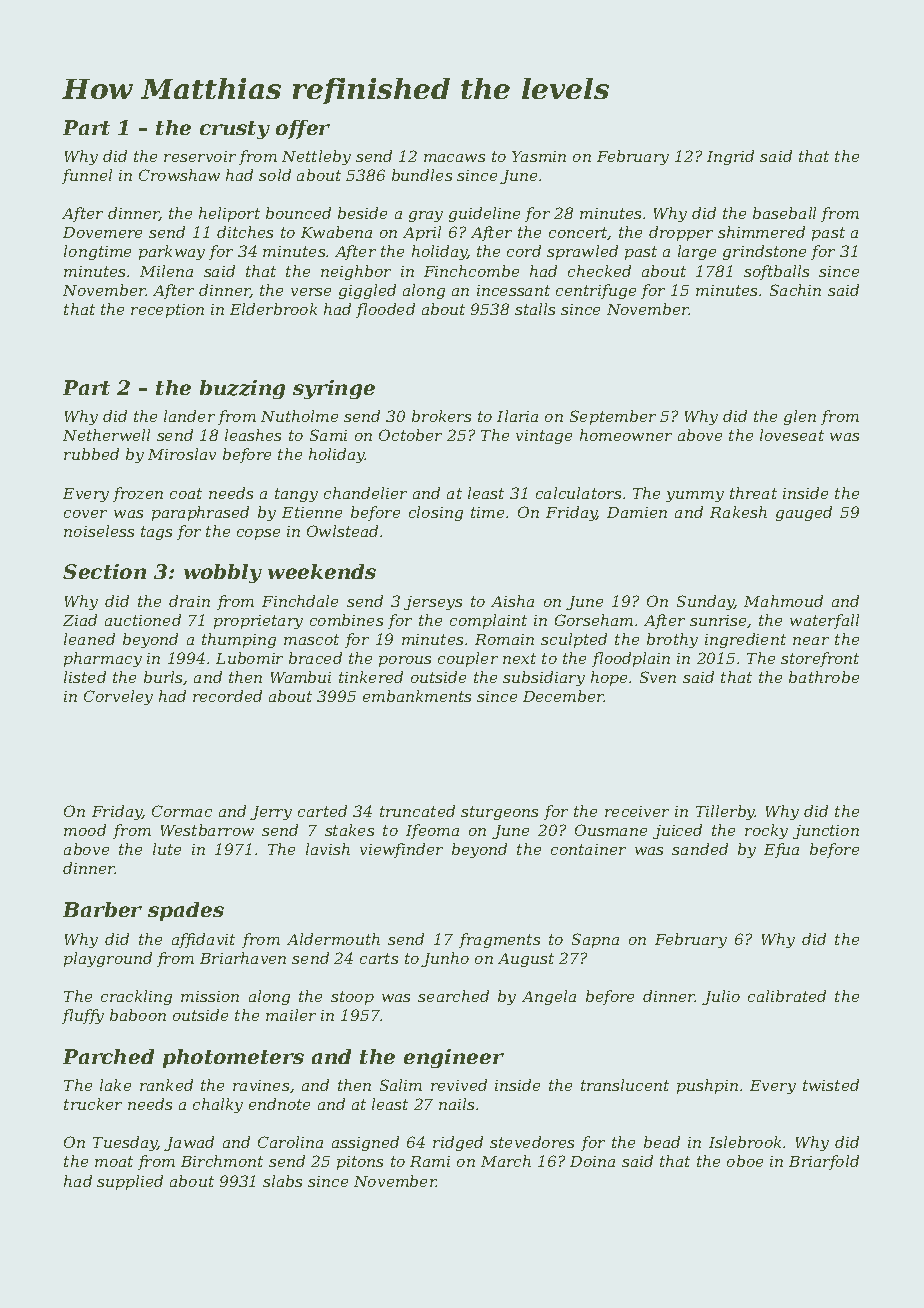 The image size is (924, 1308). Describe the element at coordinates (85, 830) in the page. I see `mood` at that location.
